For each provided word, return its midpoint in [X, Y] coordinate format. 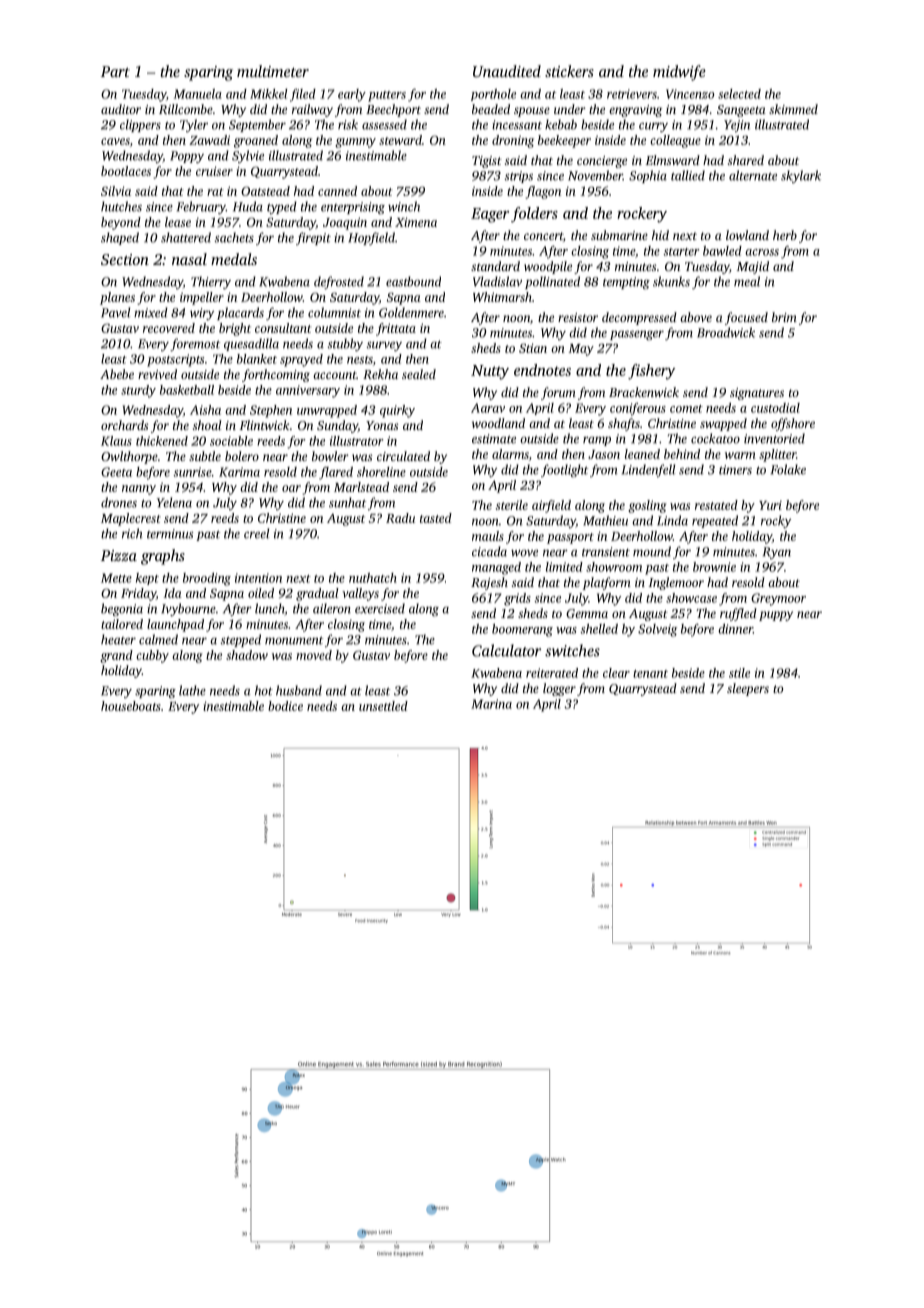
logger [559, 689]
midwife [679, 73]
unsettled [383, 706]
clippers [140, 125]
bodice [285, 706]
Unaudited [507, 71]
